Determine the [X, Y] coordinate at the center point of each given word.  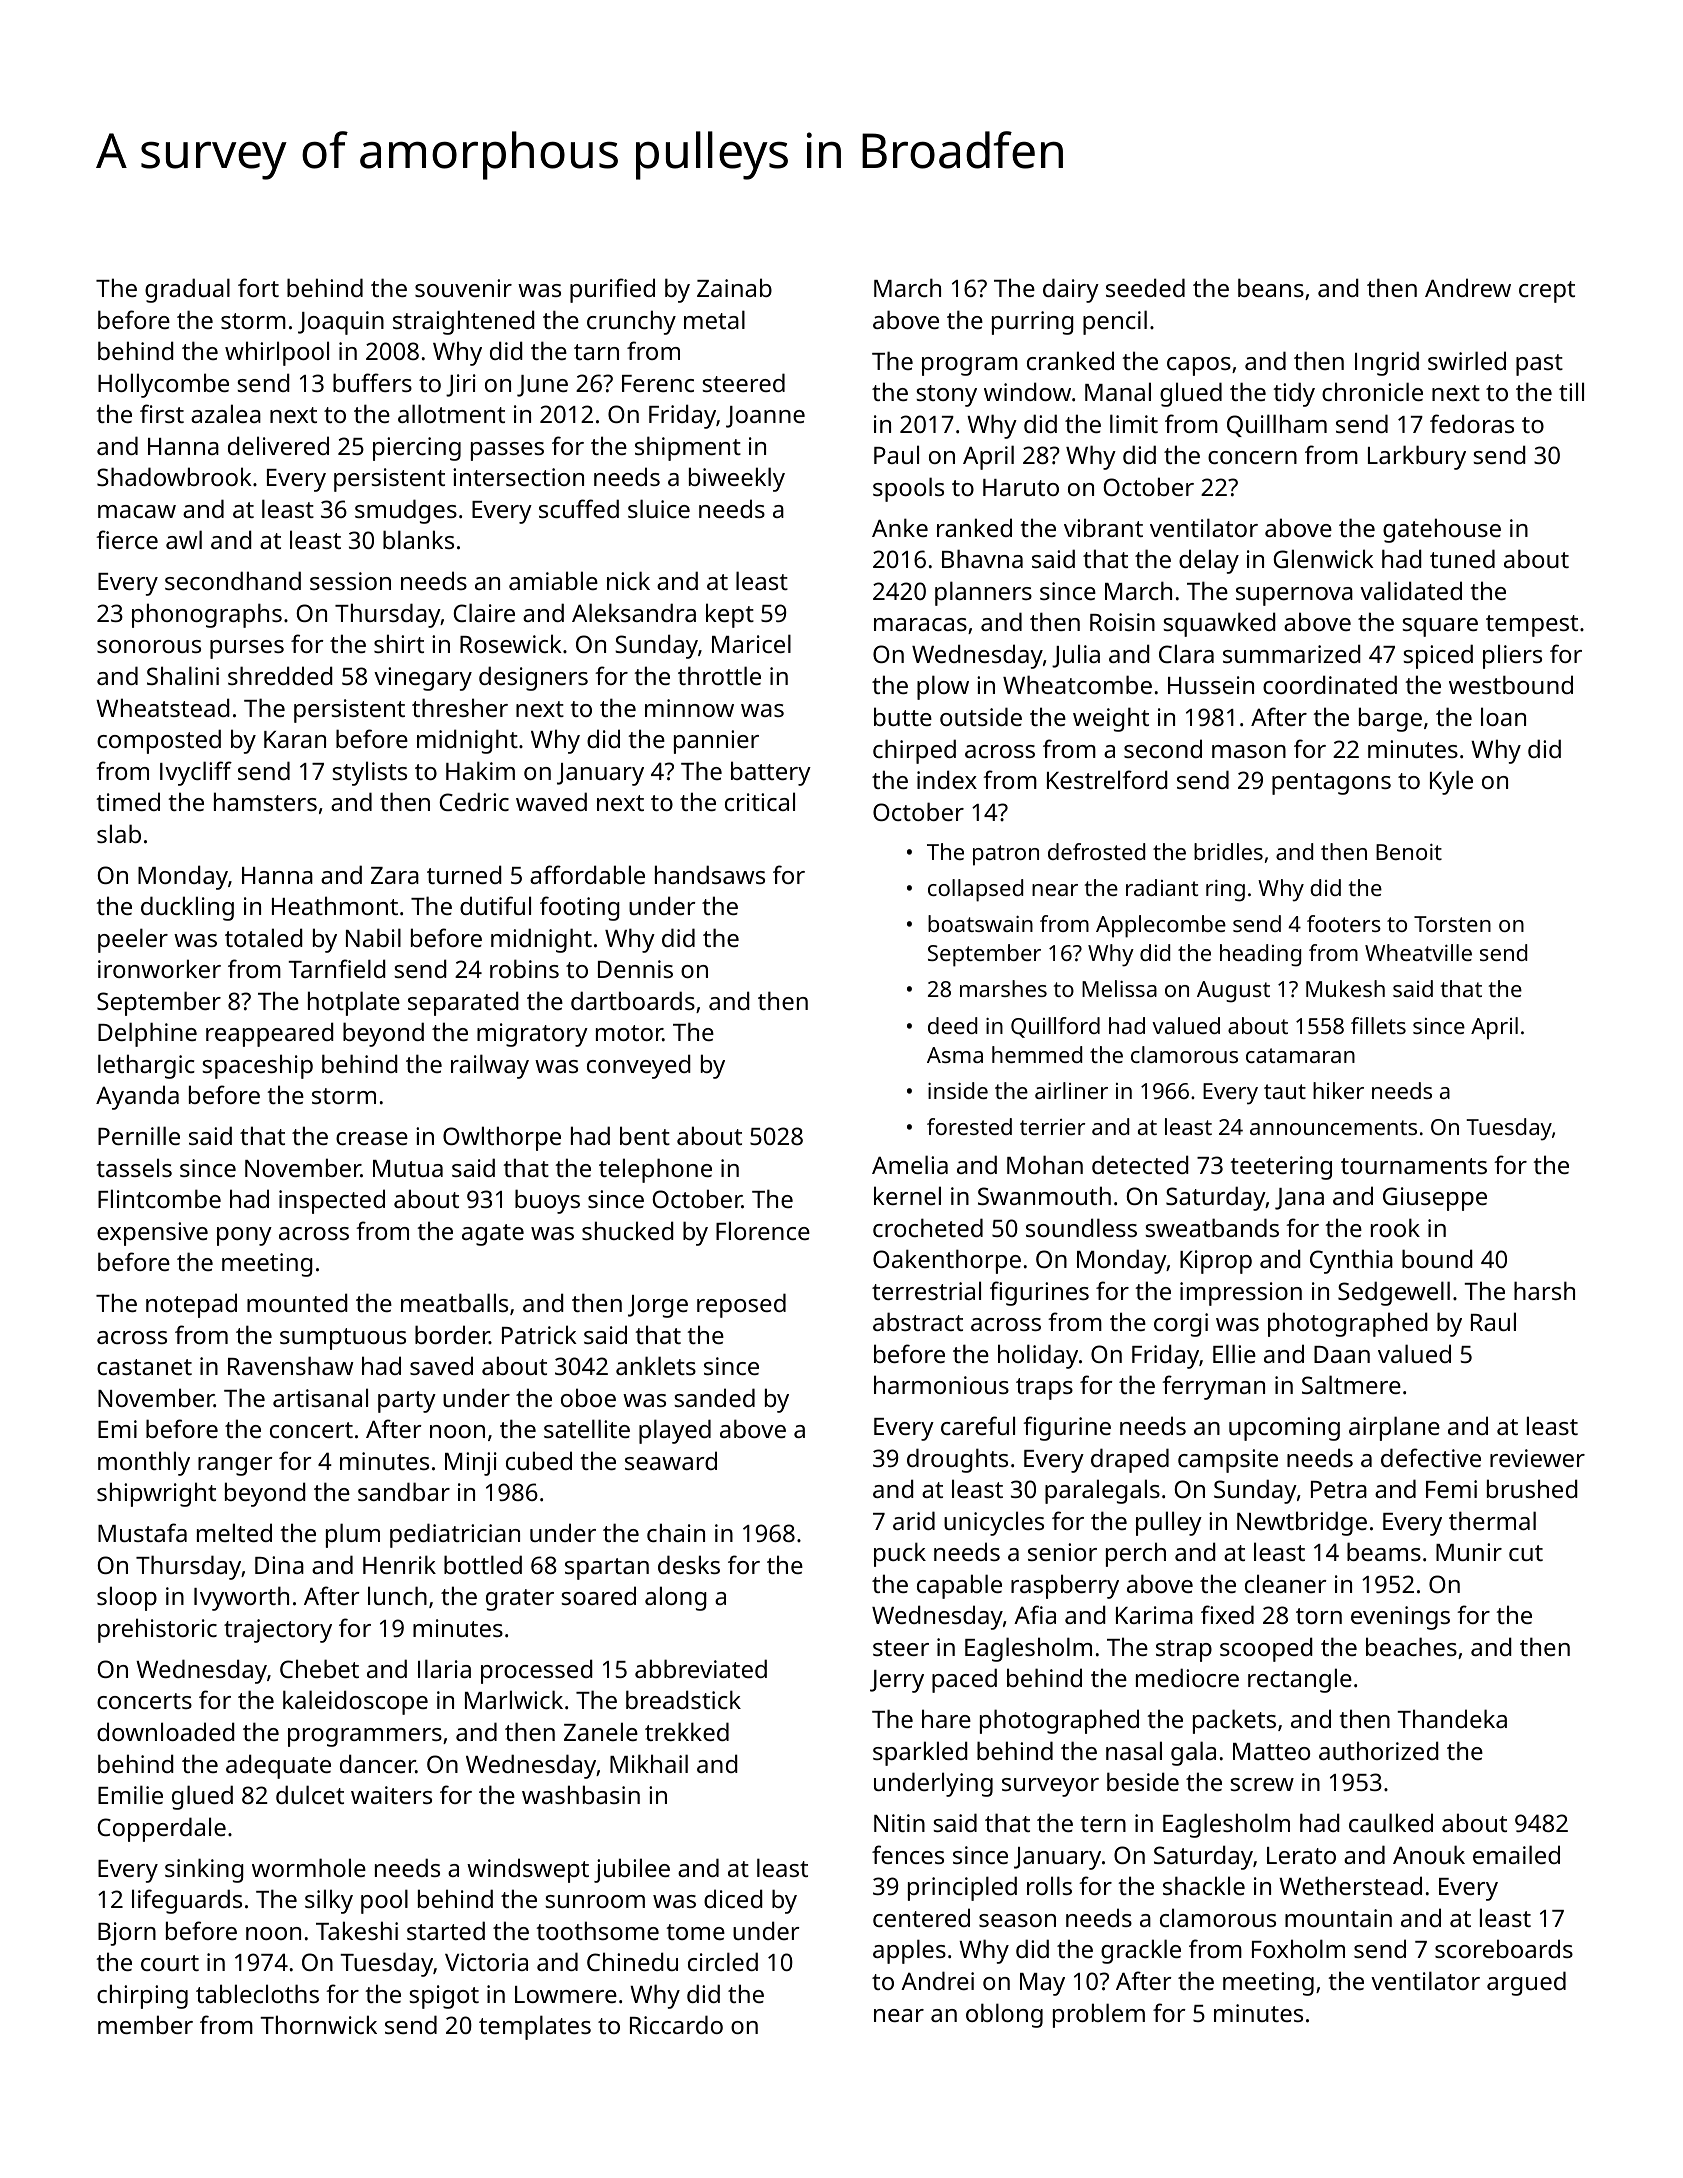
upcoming [1284, 1429]
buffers [372, 382]
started [446, 1930]
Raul [1493, 1321]
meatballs [454, 1302]
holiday [1038, 1356]
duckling [187, 908]
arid [914, 1520]
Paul [896, 454]
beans [1271, 287]
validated [1411, 590]
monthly [144, 1463]
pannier [716, 742]
